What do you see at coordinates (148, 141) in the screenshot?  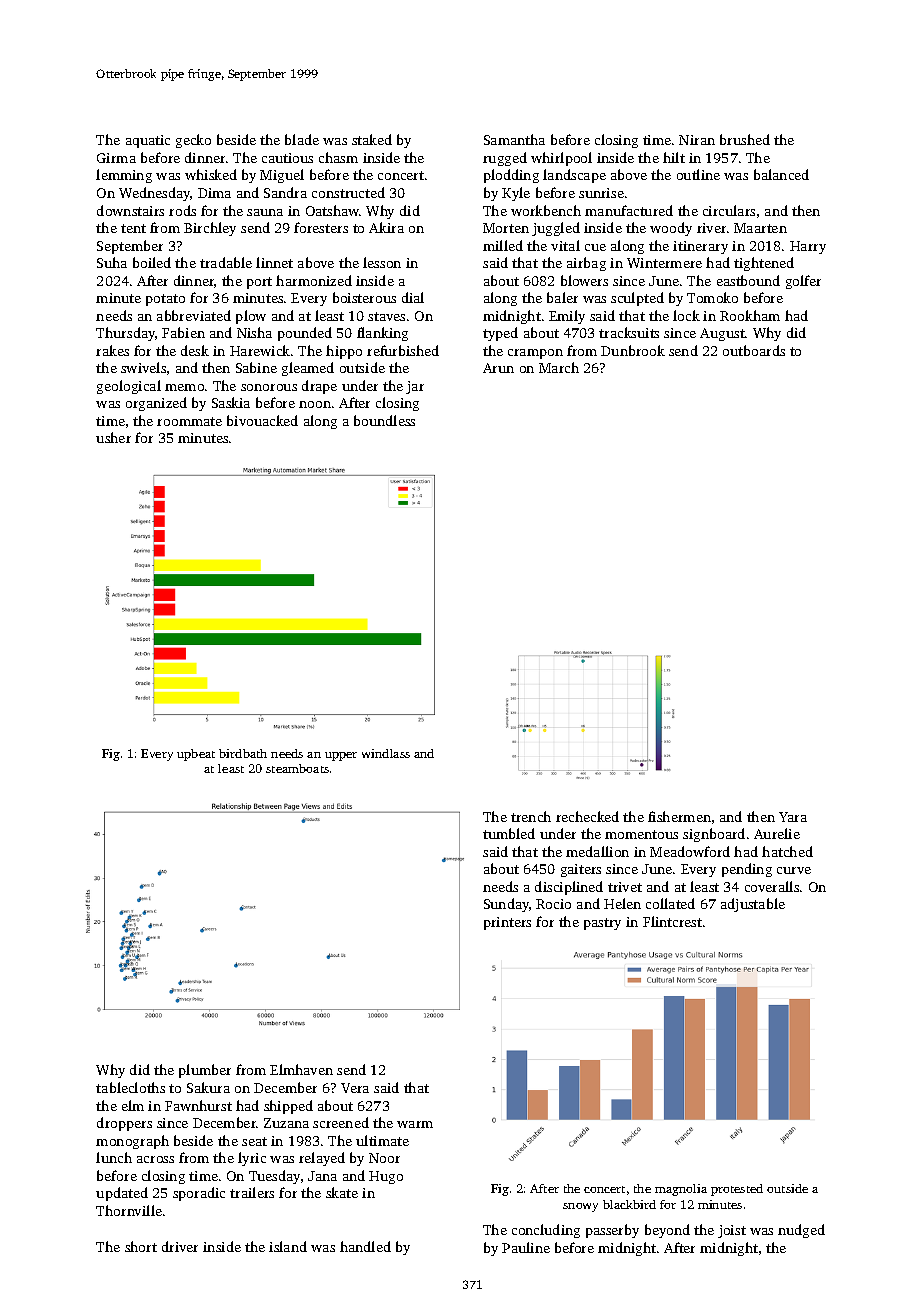 I see `aquatic` at bounding box center [148, 141].
